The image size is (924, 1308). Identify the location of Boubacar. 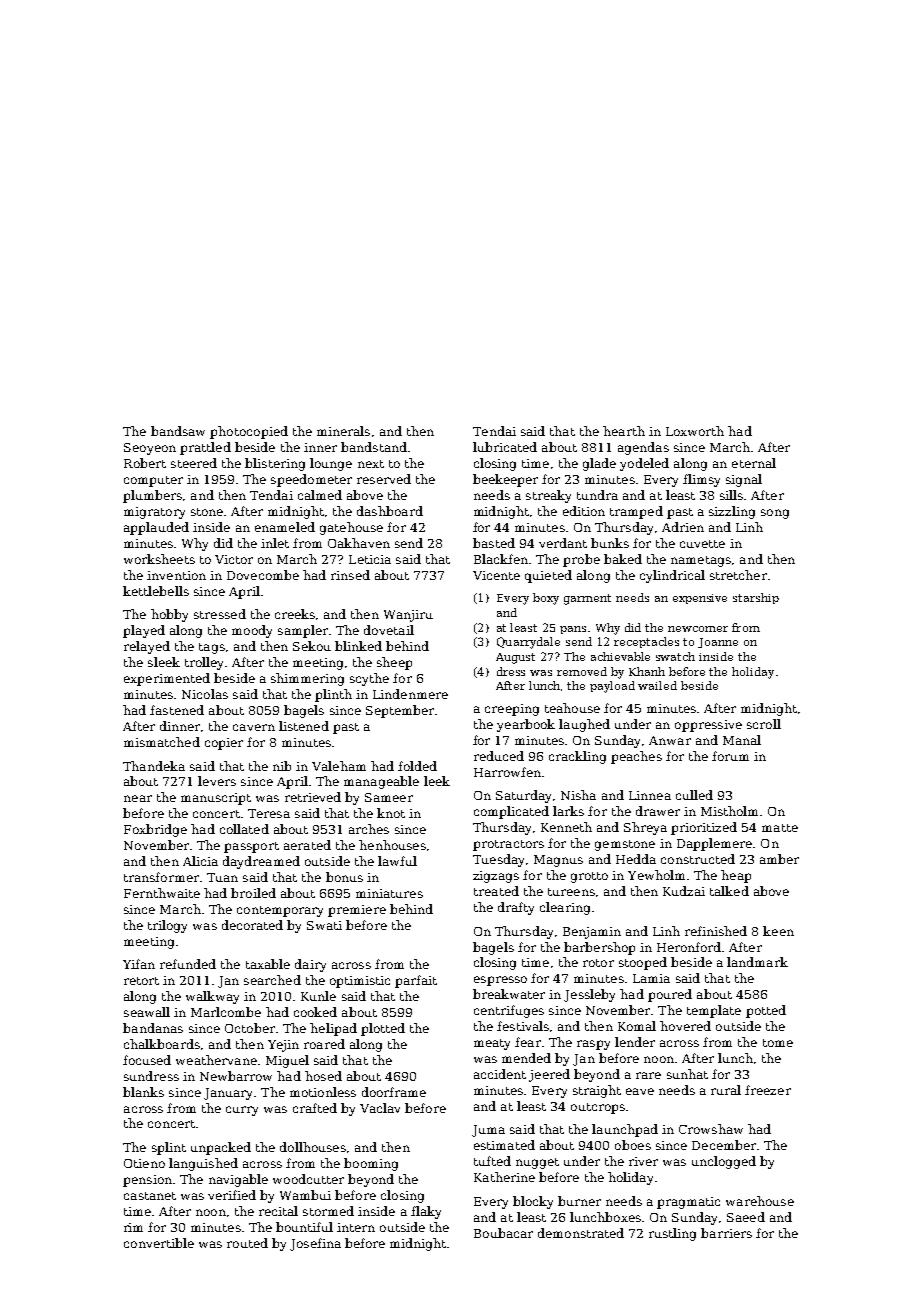
(503, 1233).
